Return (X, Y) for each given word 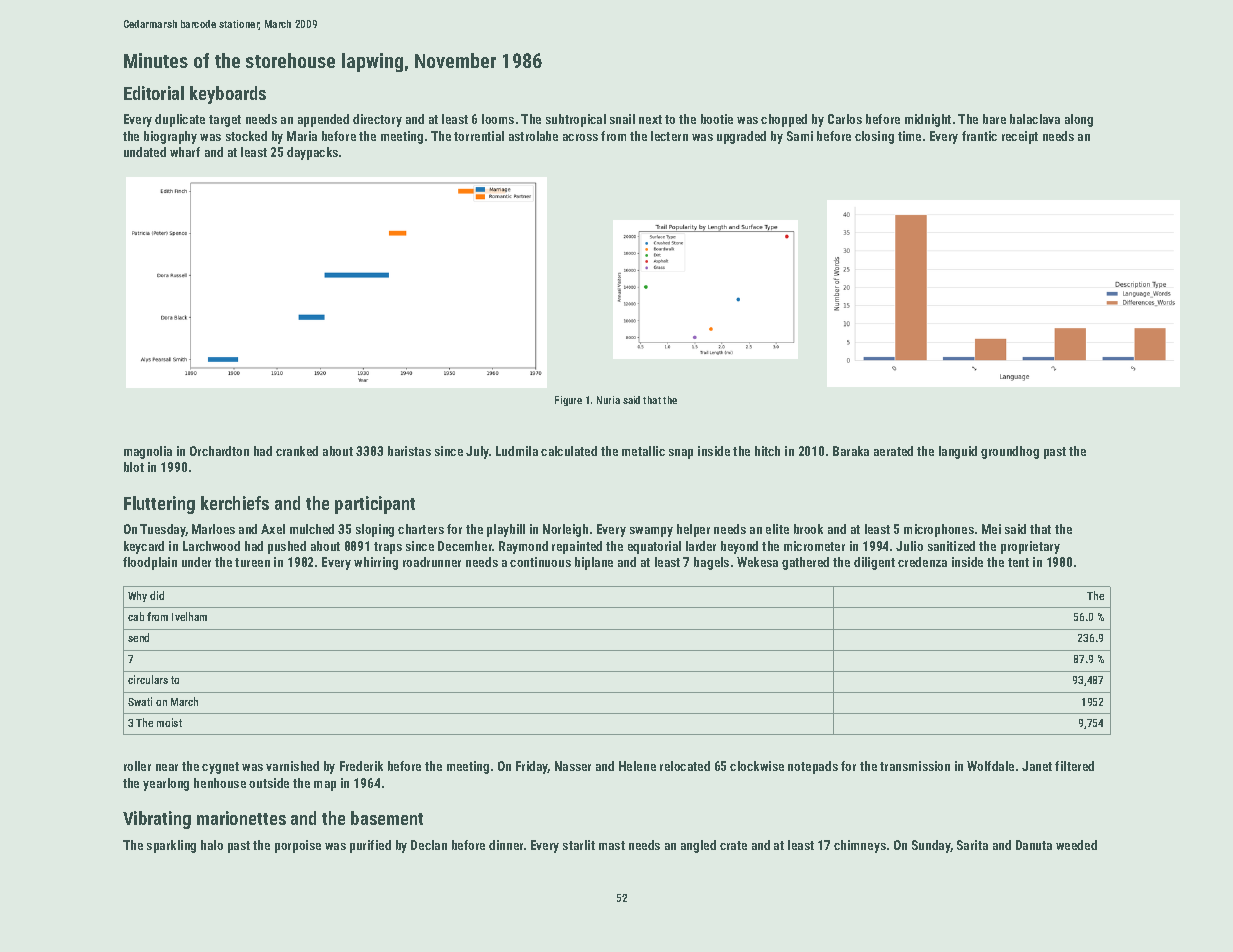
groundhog (1010, 452)
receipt (1020, 137)
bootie (717, 119)
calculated (569, 451)
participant (375, 505)
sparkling (171, 846)
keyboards (228, 95)
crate (733, 845)
